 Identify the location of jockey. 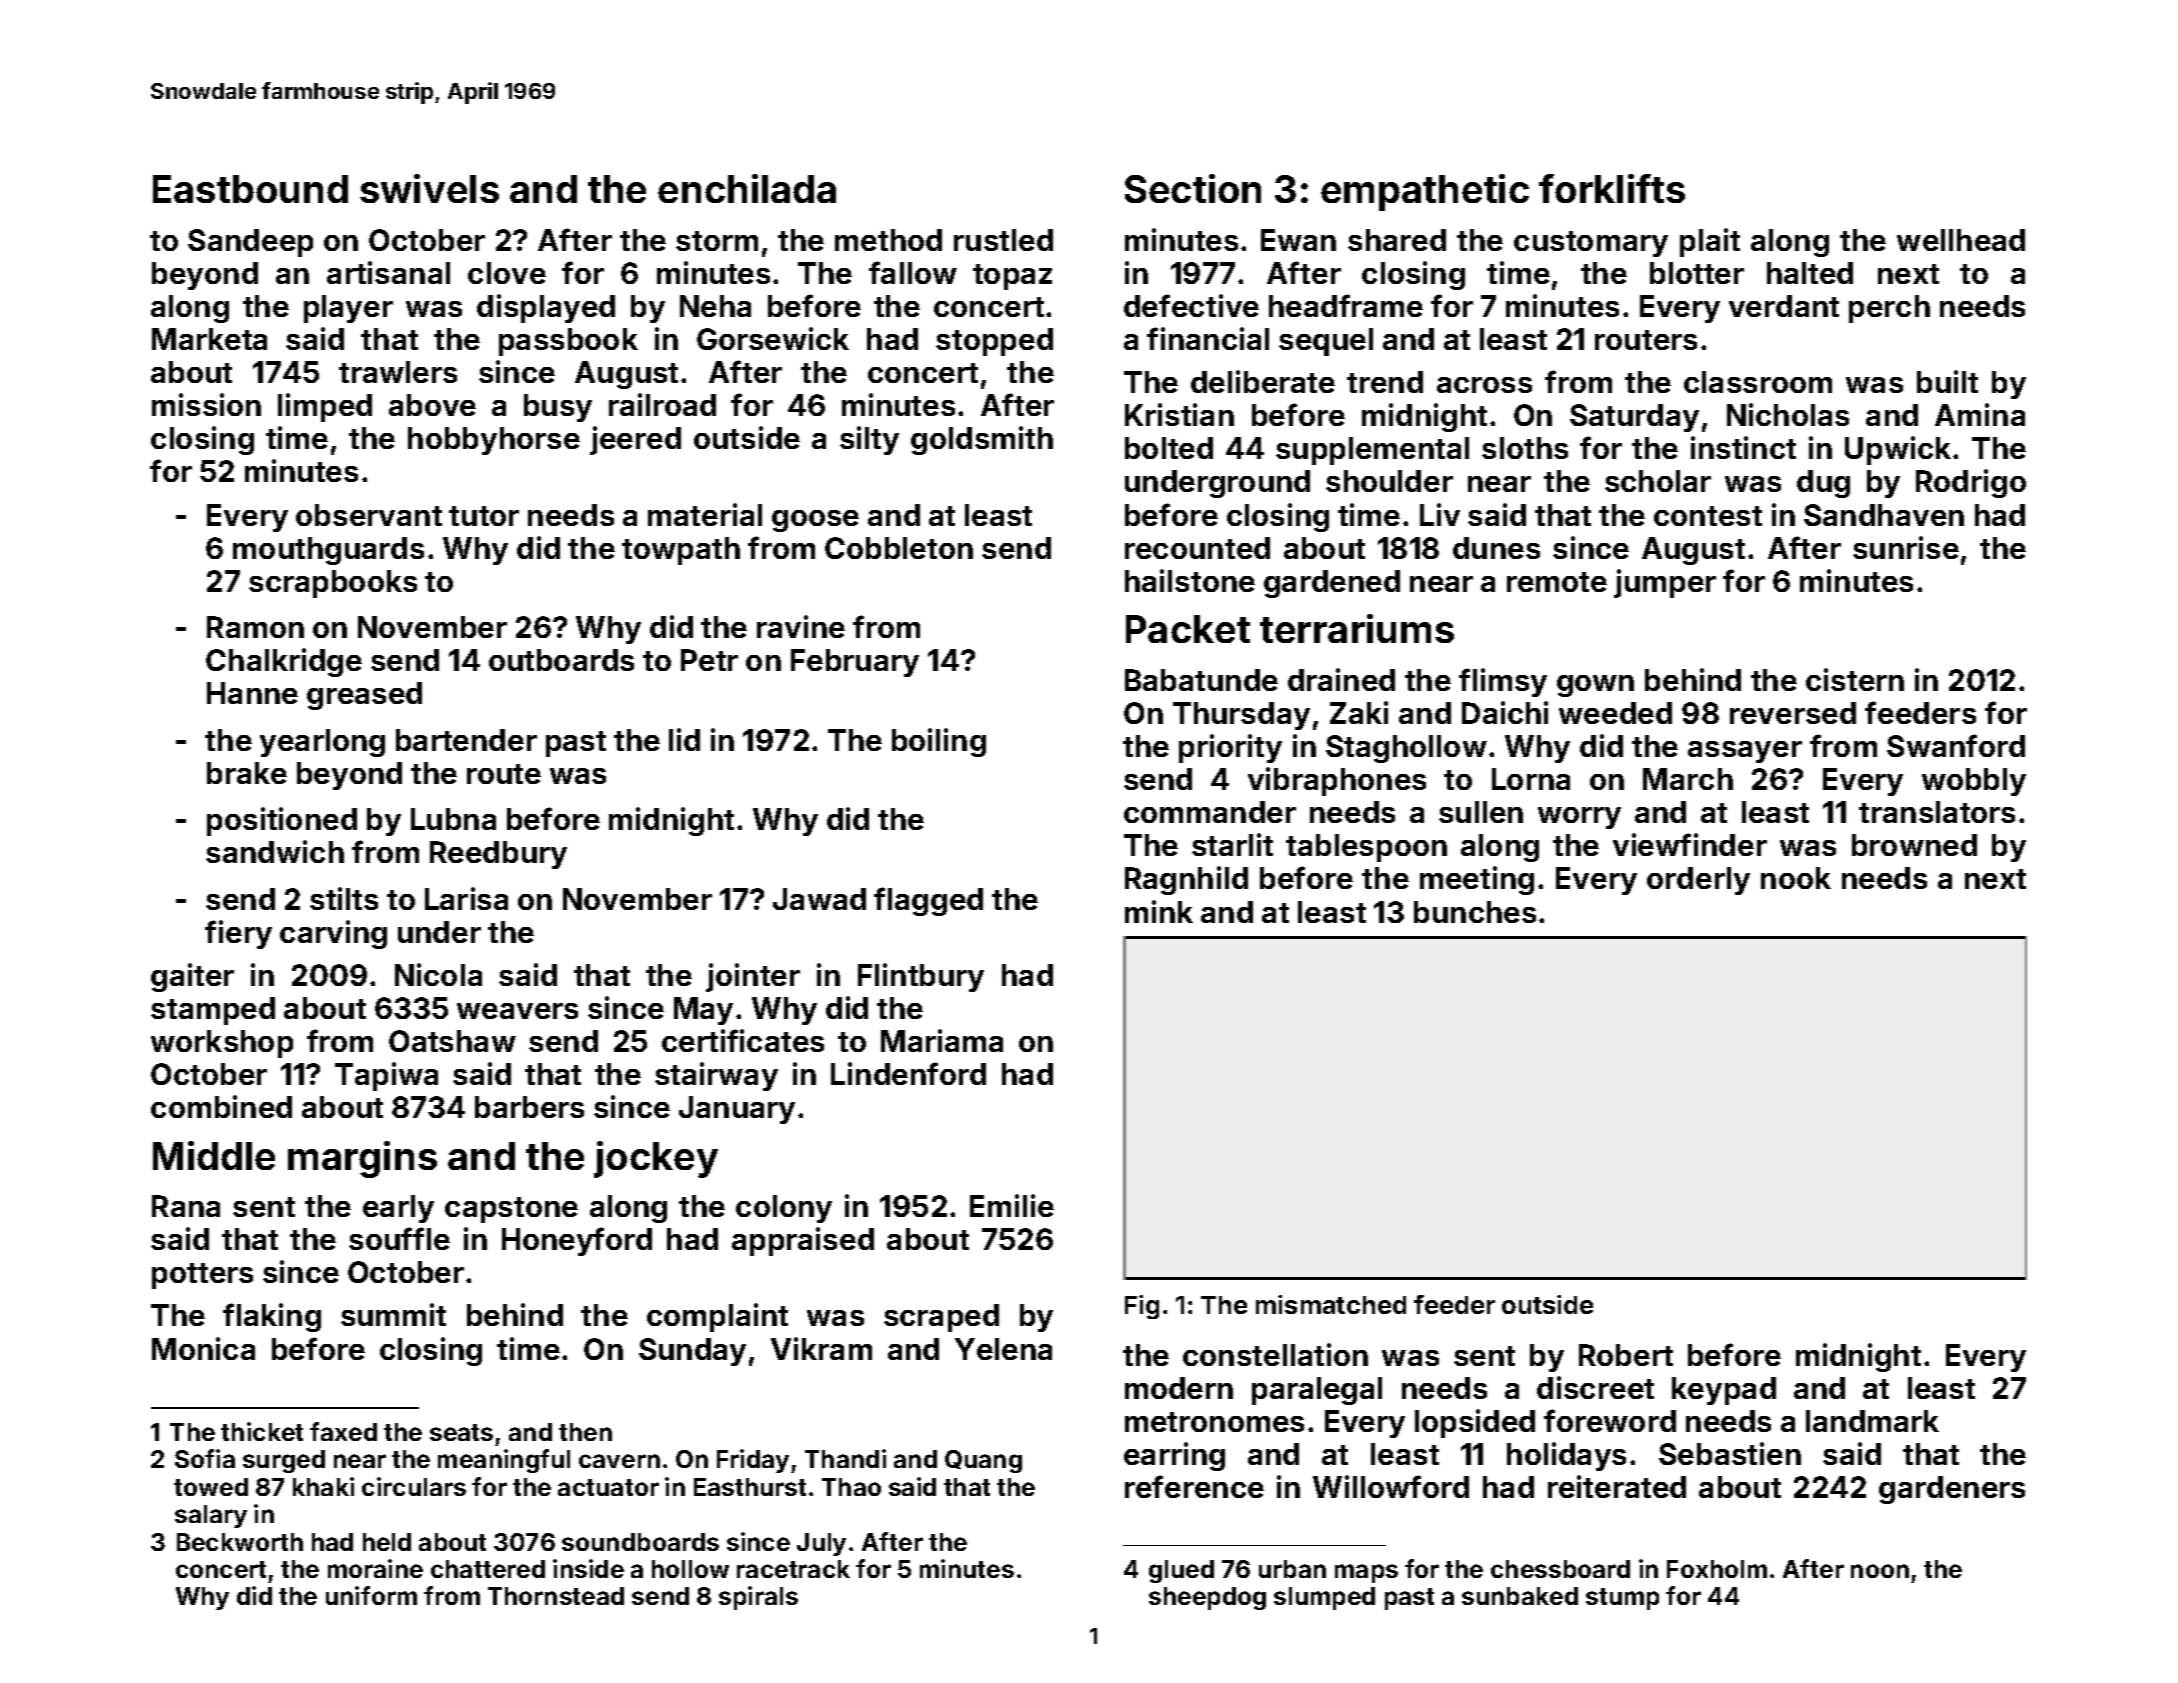
(656, 1159).
